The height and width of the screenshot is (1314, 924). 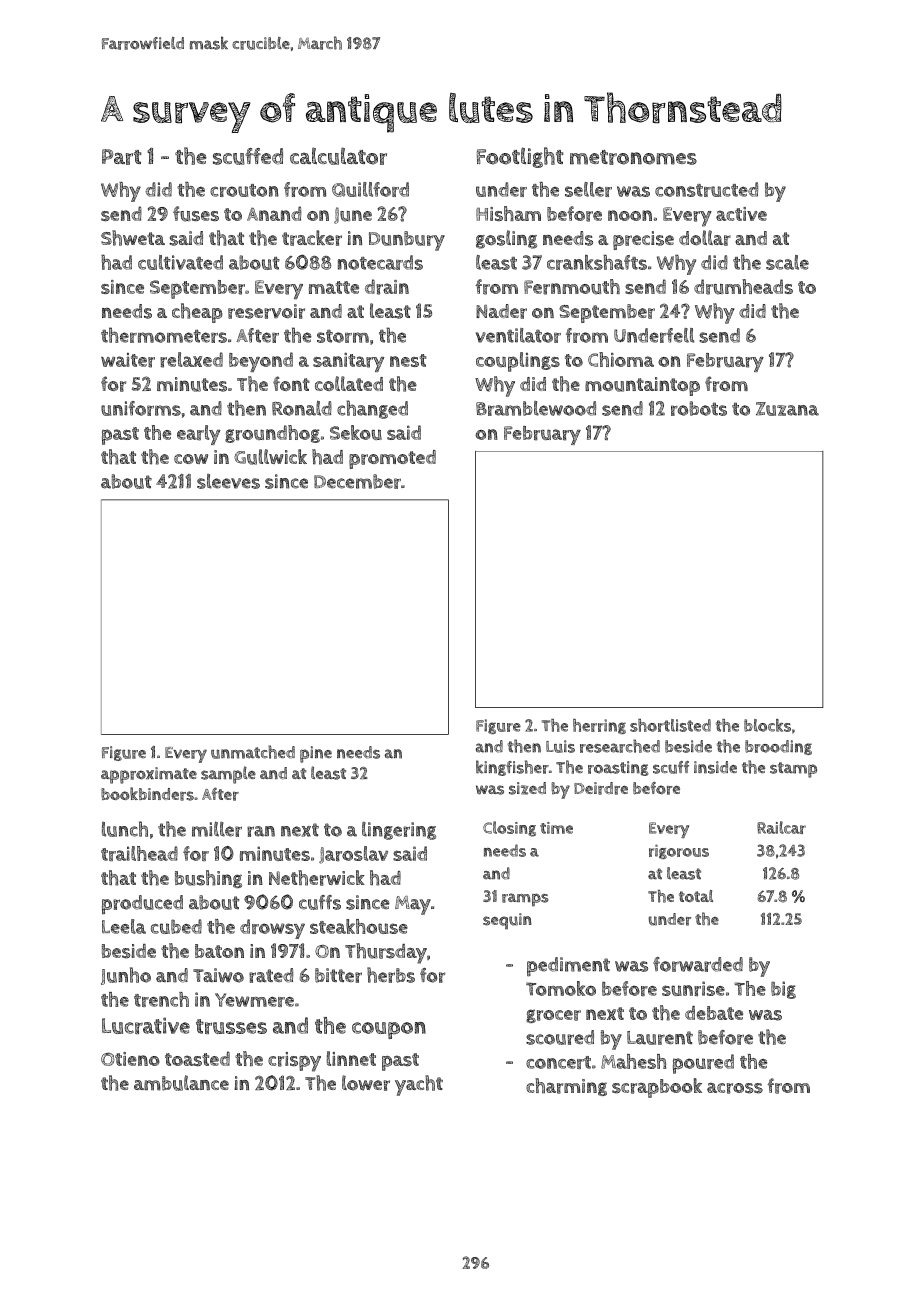 I want to click on Nader, so click(x=501, y=311).
